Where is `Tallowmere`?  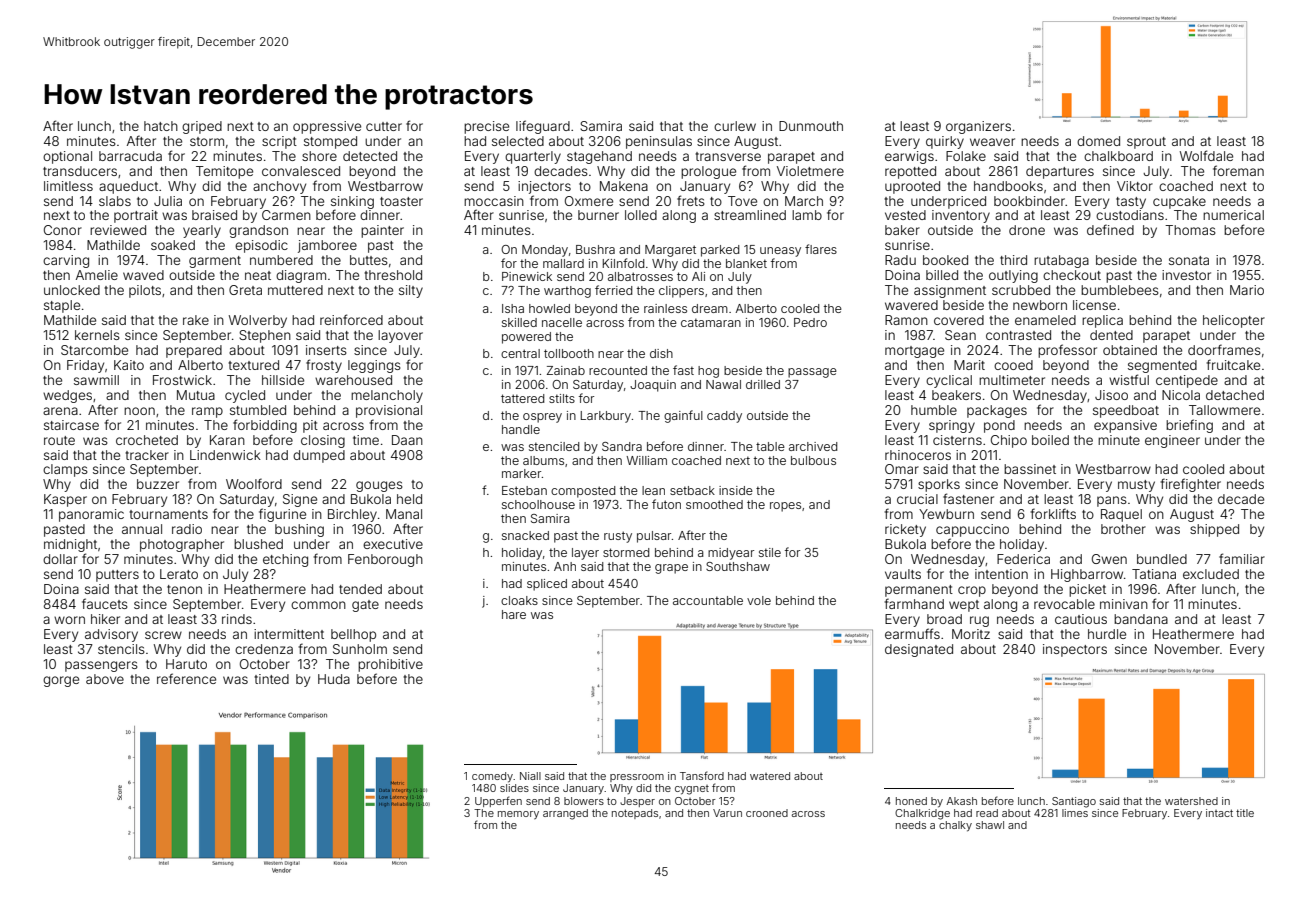
Tallowmere is located at coordinates (1224, 410).
